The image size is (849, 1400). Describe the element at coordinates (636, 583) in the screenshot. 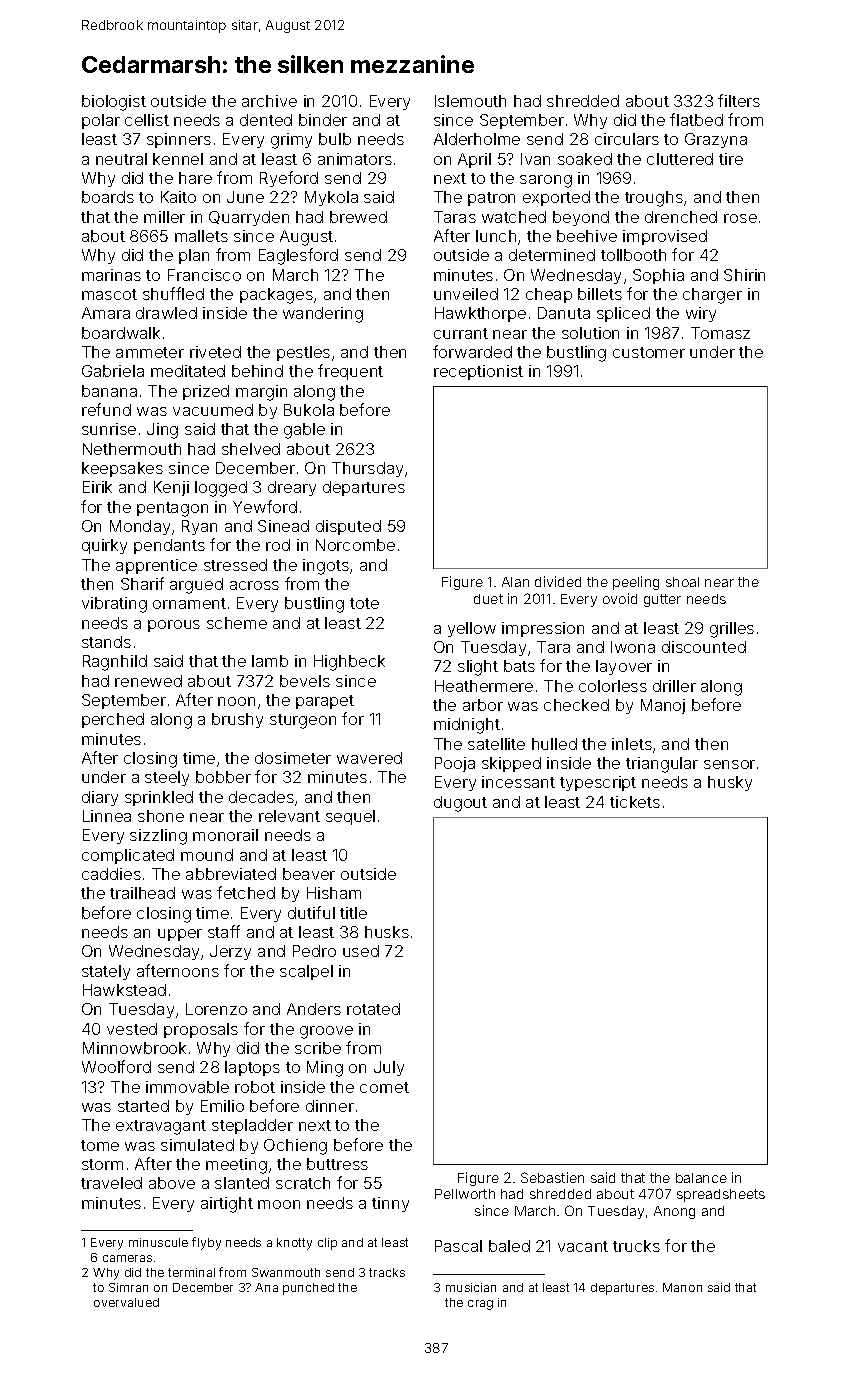

I see `peeling` at that location.
